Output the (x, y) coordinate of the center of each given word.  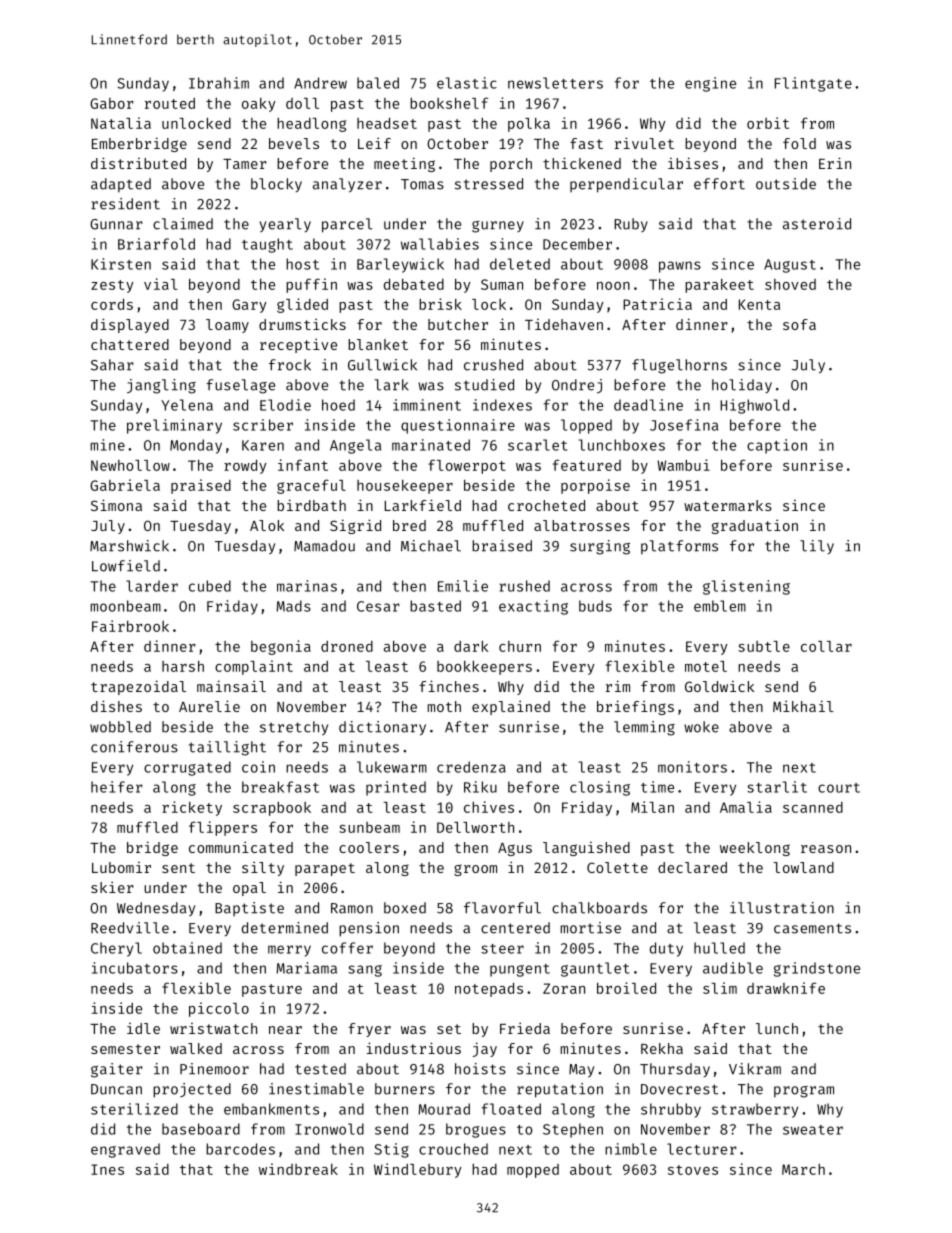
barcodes (240, 1149)
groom (475, 870)
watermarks (728, 505)
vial (160, 284)
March (803, 1169)
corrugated (187, 768)
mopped (533, 1171)
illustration (782, 908)
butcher (458, 324)
